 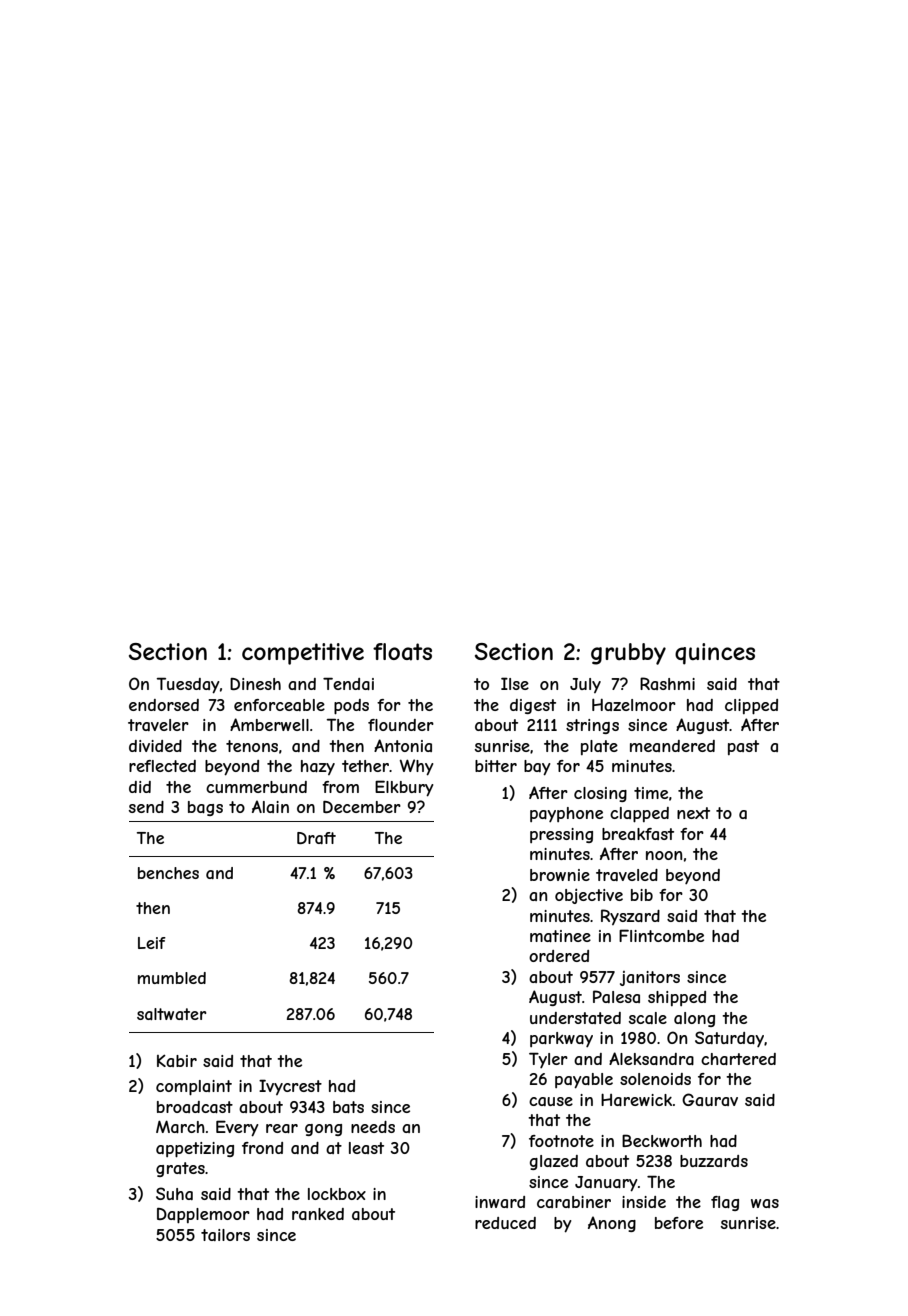 I want to click on competitive, so click(x=303, y=654).
